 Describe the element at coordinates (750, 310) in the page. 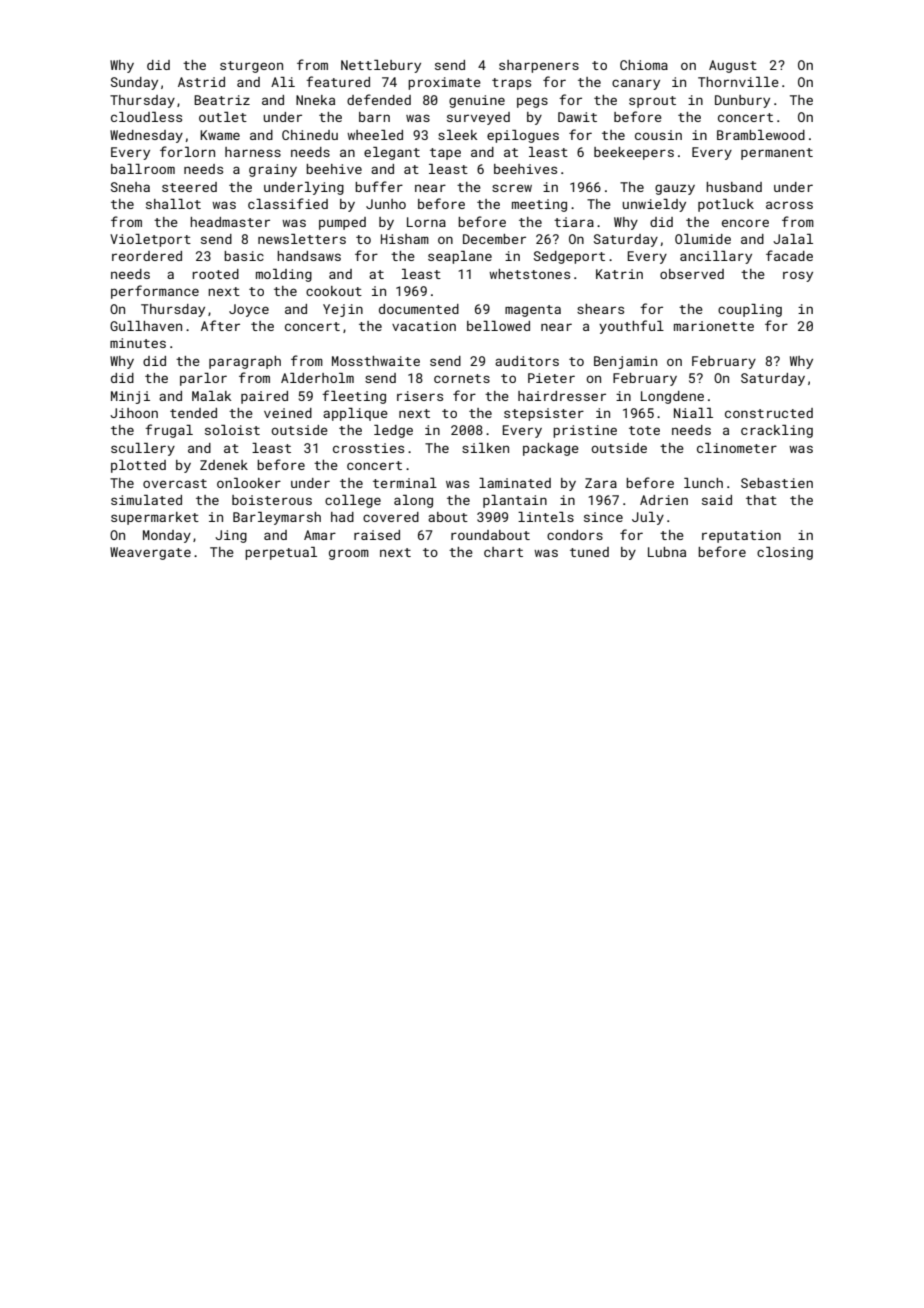

I see `coupling` at that location.
